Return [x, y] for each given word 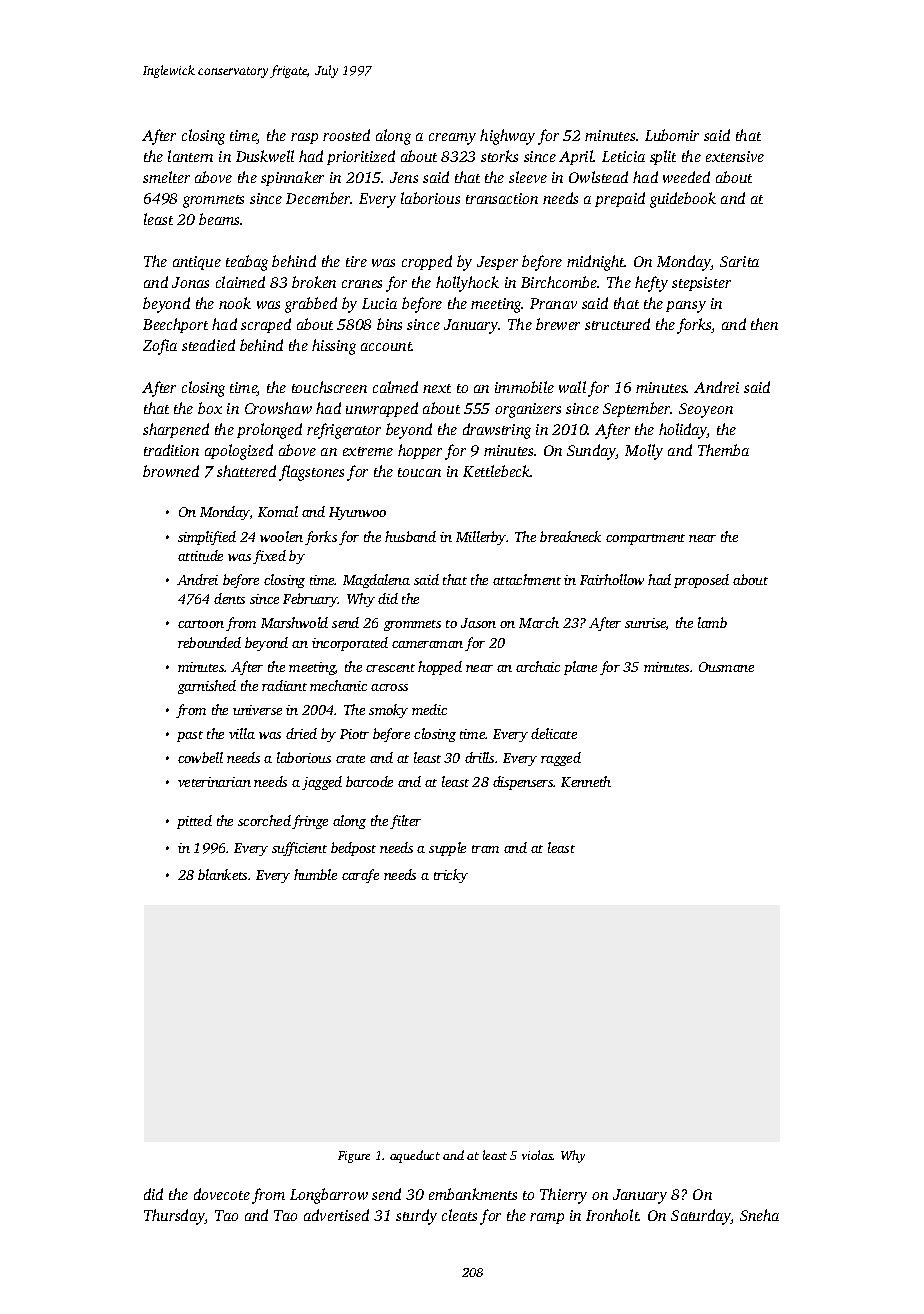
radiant [284, 685]
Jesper [497, 263]
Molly [644, 452]
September [637, 409]
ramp [547, 1218]
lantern [190, 156]
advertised [336, 1215]
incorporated [350, 644]
